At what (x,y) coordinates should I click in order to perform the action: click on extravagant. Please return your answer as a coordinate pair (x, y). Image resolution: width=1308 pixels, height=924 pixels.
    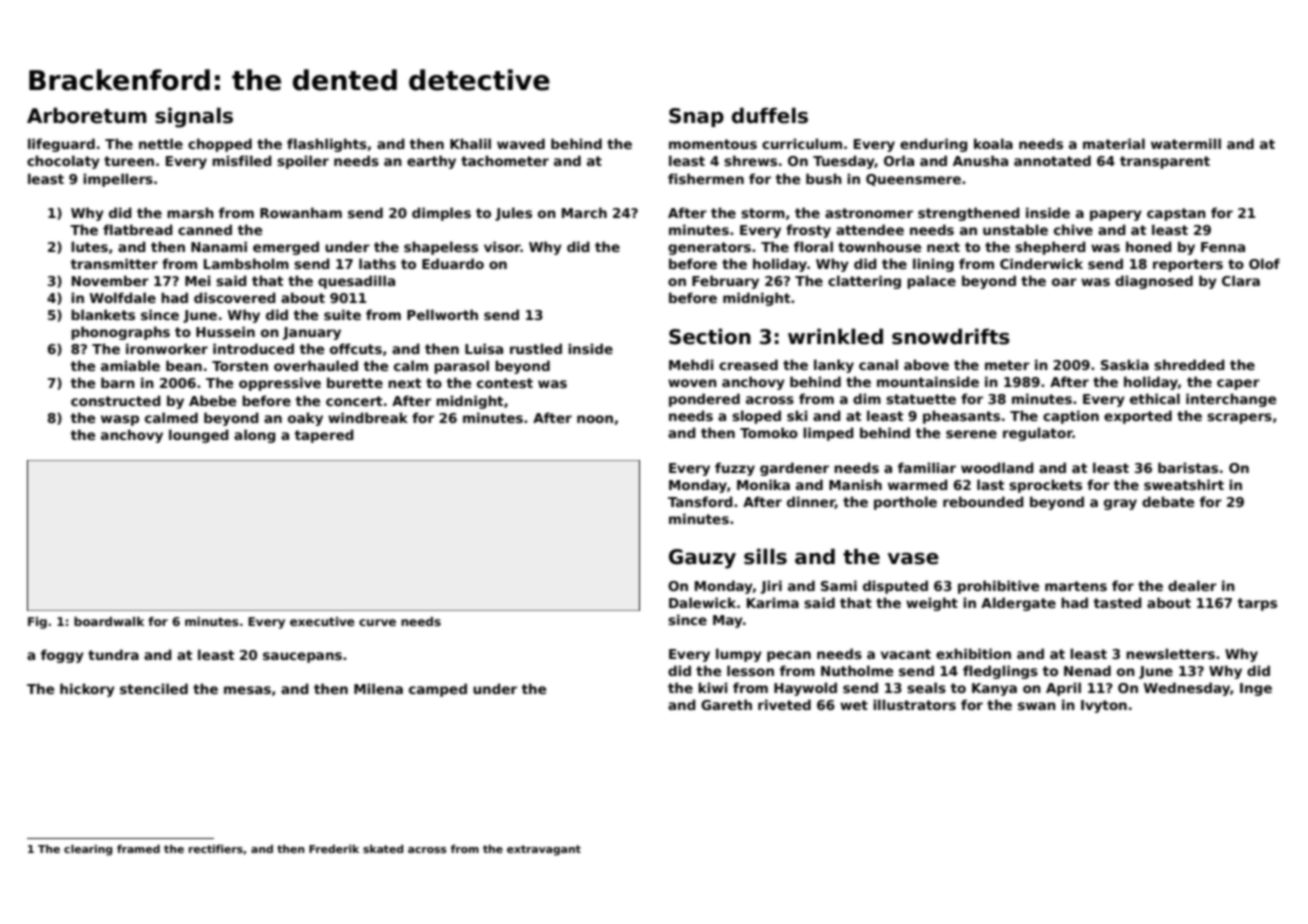
    Looking at the image, I should click on (544, 850).
